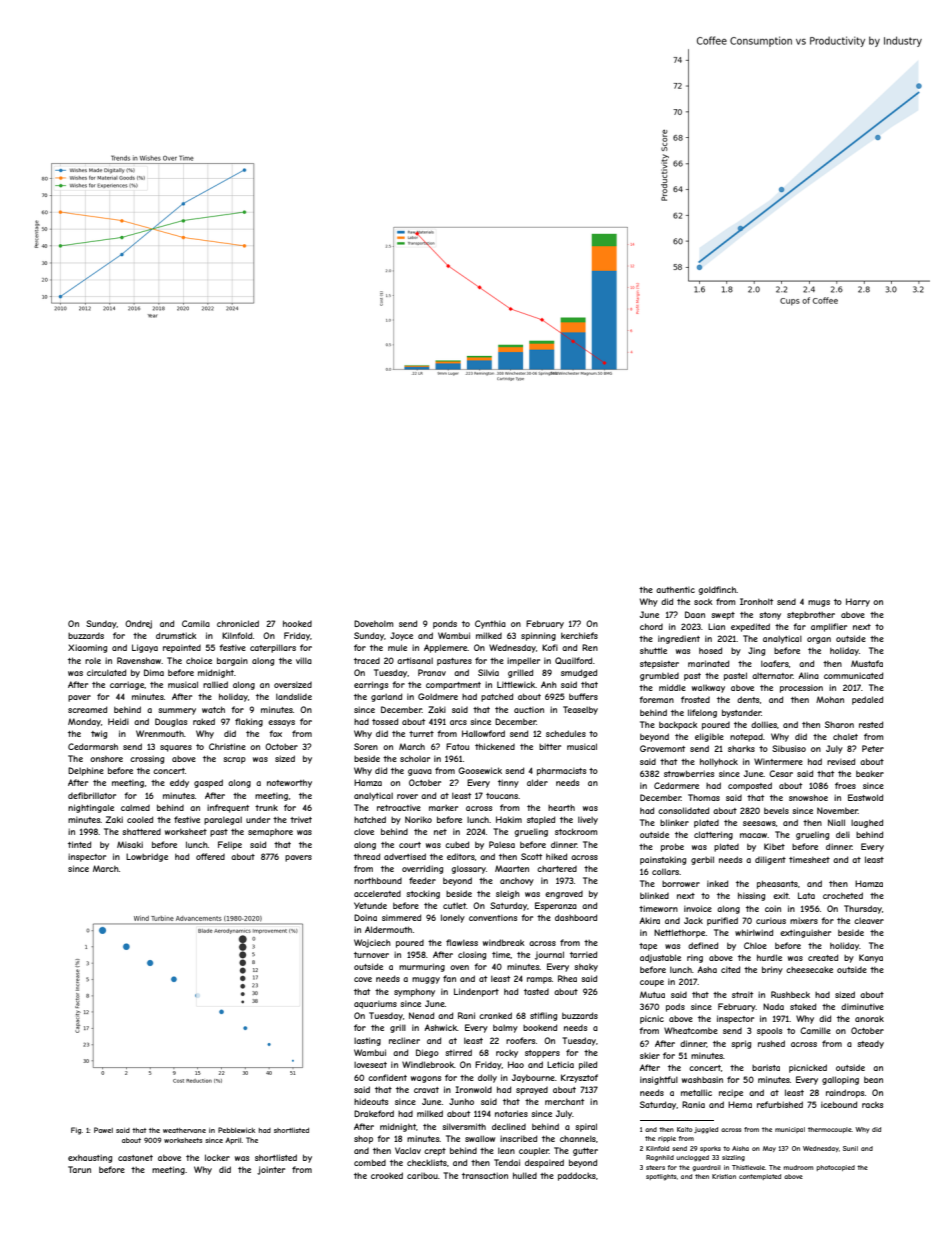 The image size is (952, 1233). What do you see at coordinates (297, 623) in the image?
I see `hooked` at bounding box center [297, 623].
